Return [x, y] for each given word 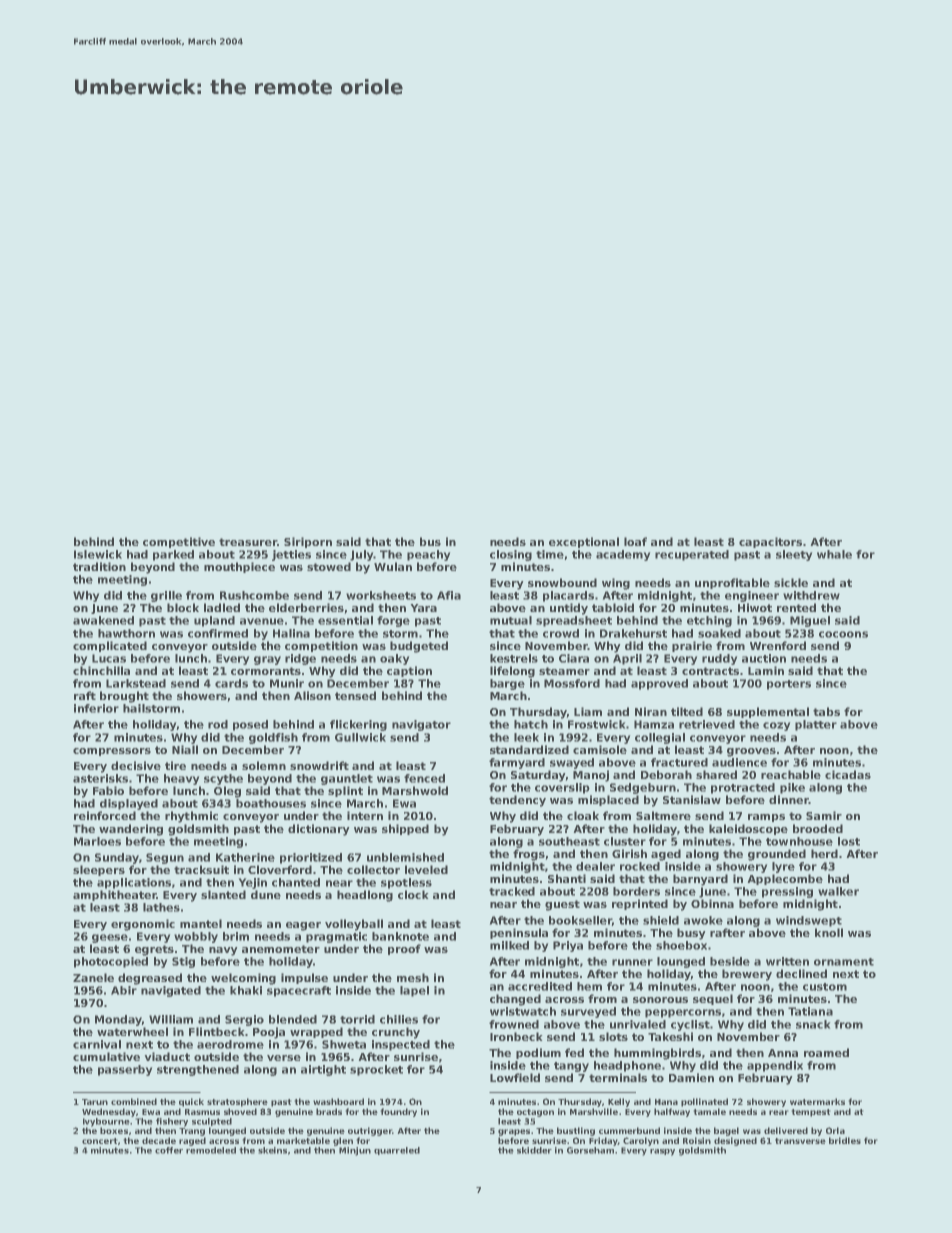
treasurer [248, 542]
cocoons [843, 634]
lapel [414, 991]
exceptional [584, 542]
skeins [272, 1150]
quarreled [397, 1151]
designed [735, 1141]
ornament [844, 962]
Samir [824, 815]
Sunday [117, 858]
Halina [291, 633]
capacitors [770, 542]
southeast [569, 841]
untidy [569, 609]
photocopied [111, 962]
